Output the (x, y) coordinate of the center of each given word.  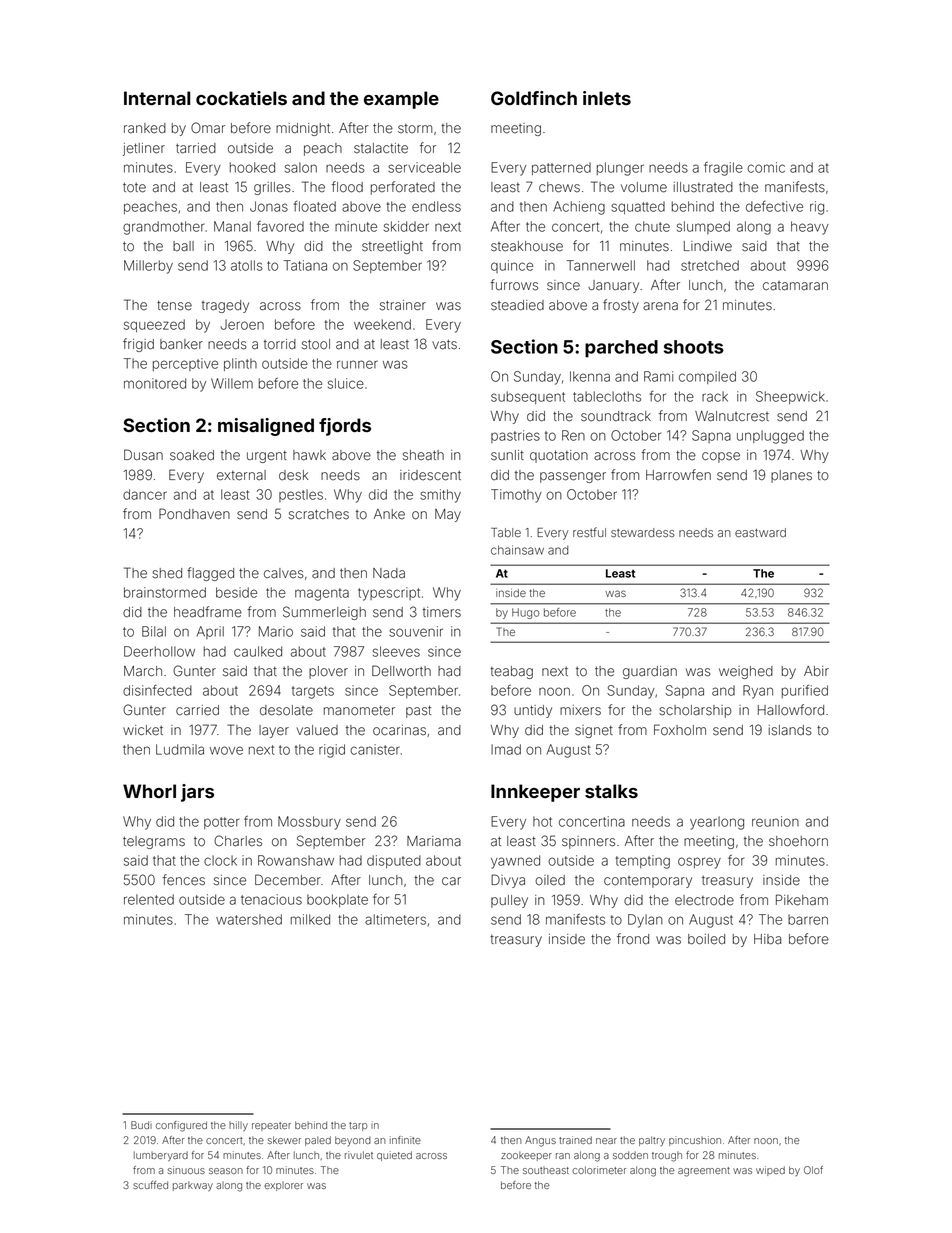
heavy (810, 228)
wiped (770, 1171)
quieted (394, 1156)
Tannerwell (601, 265)
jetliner (144, 149)
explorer (283, 1186)
